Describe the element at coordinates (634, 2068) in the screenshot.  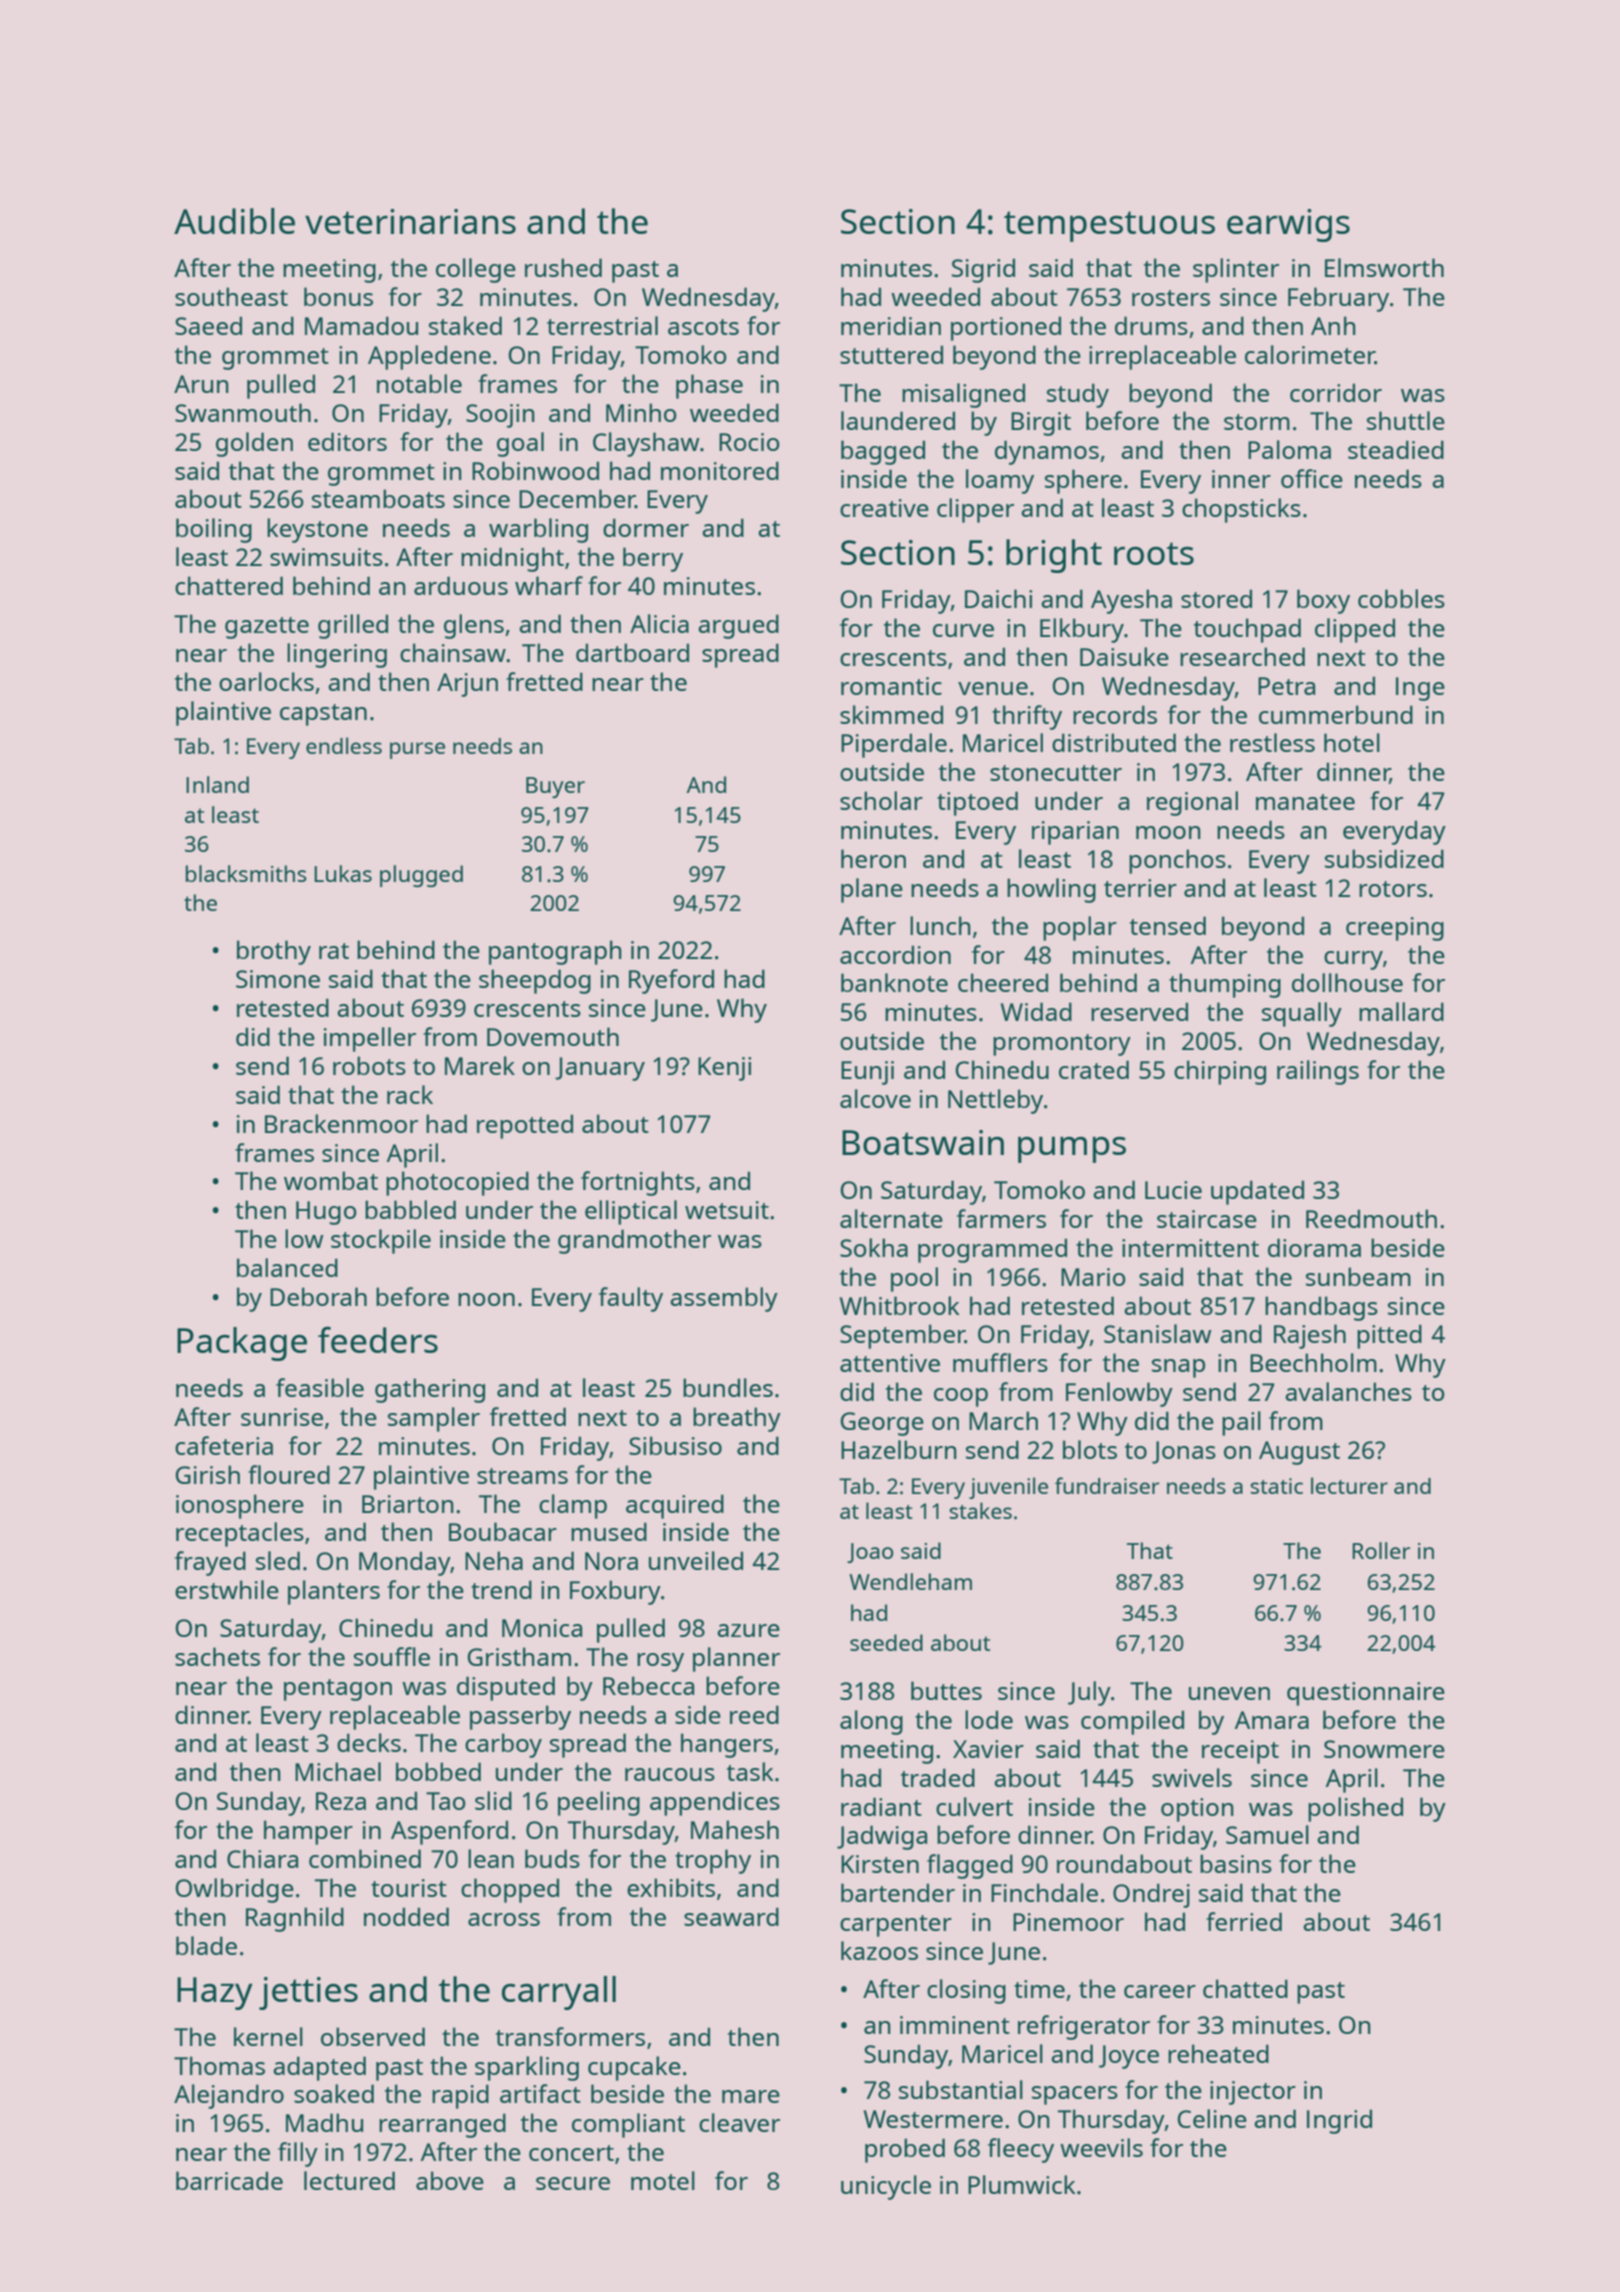
I see `cupcake` at that location.
